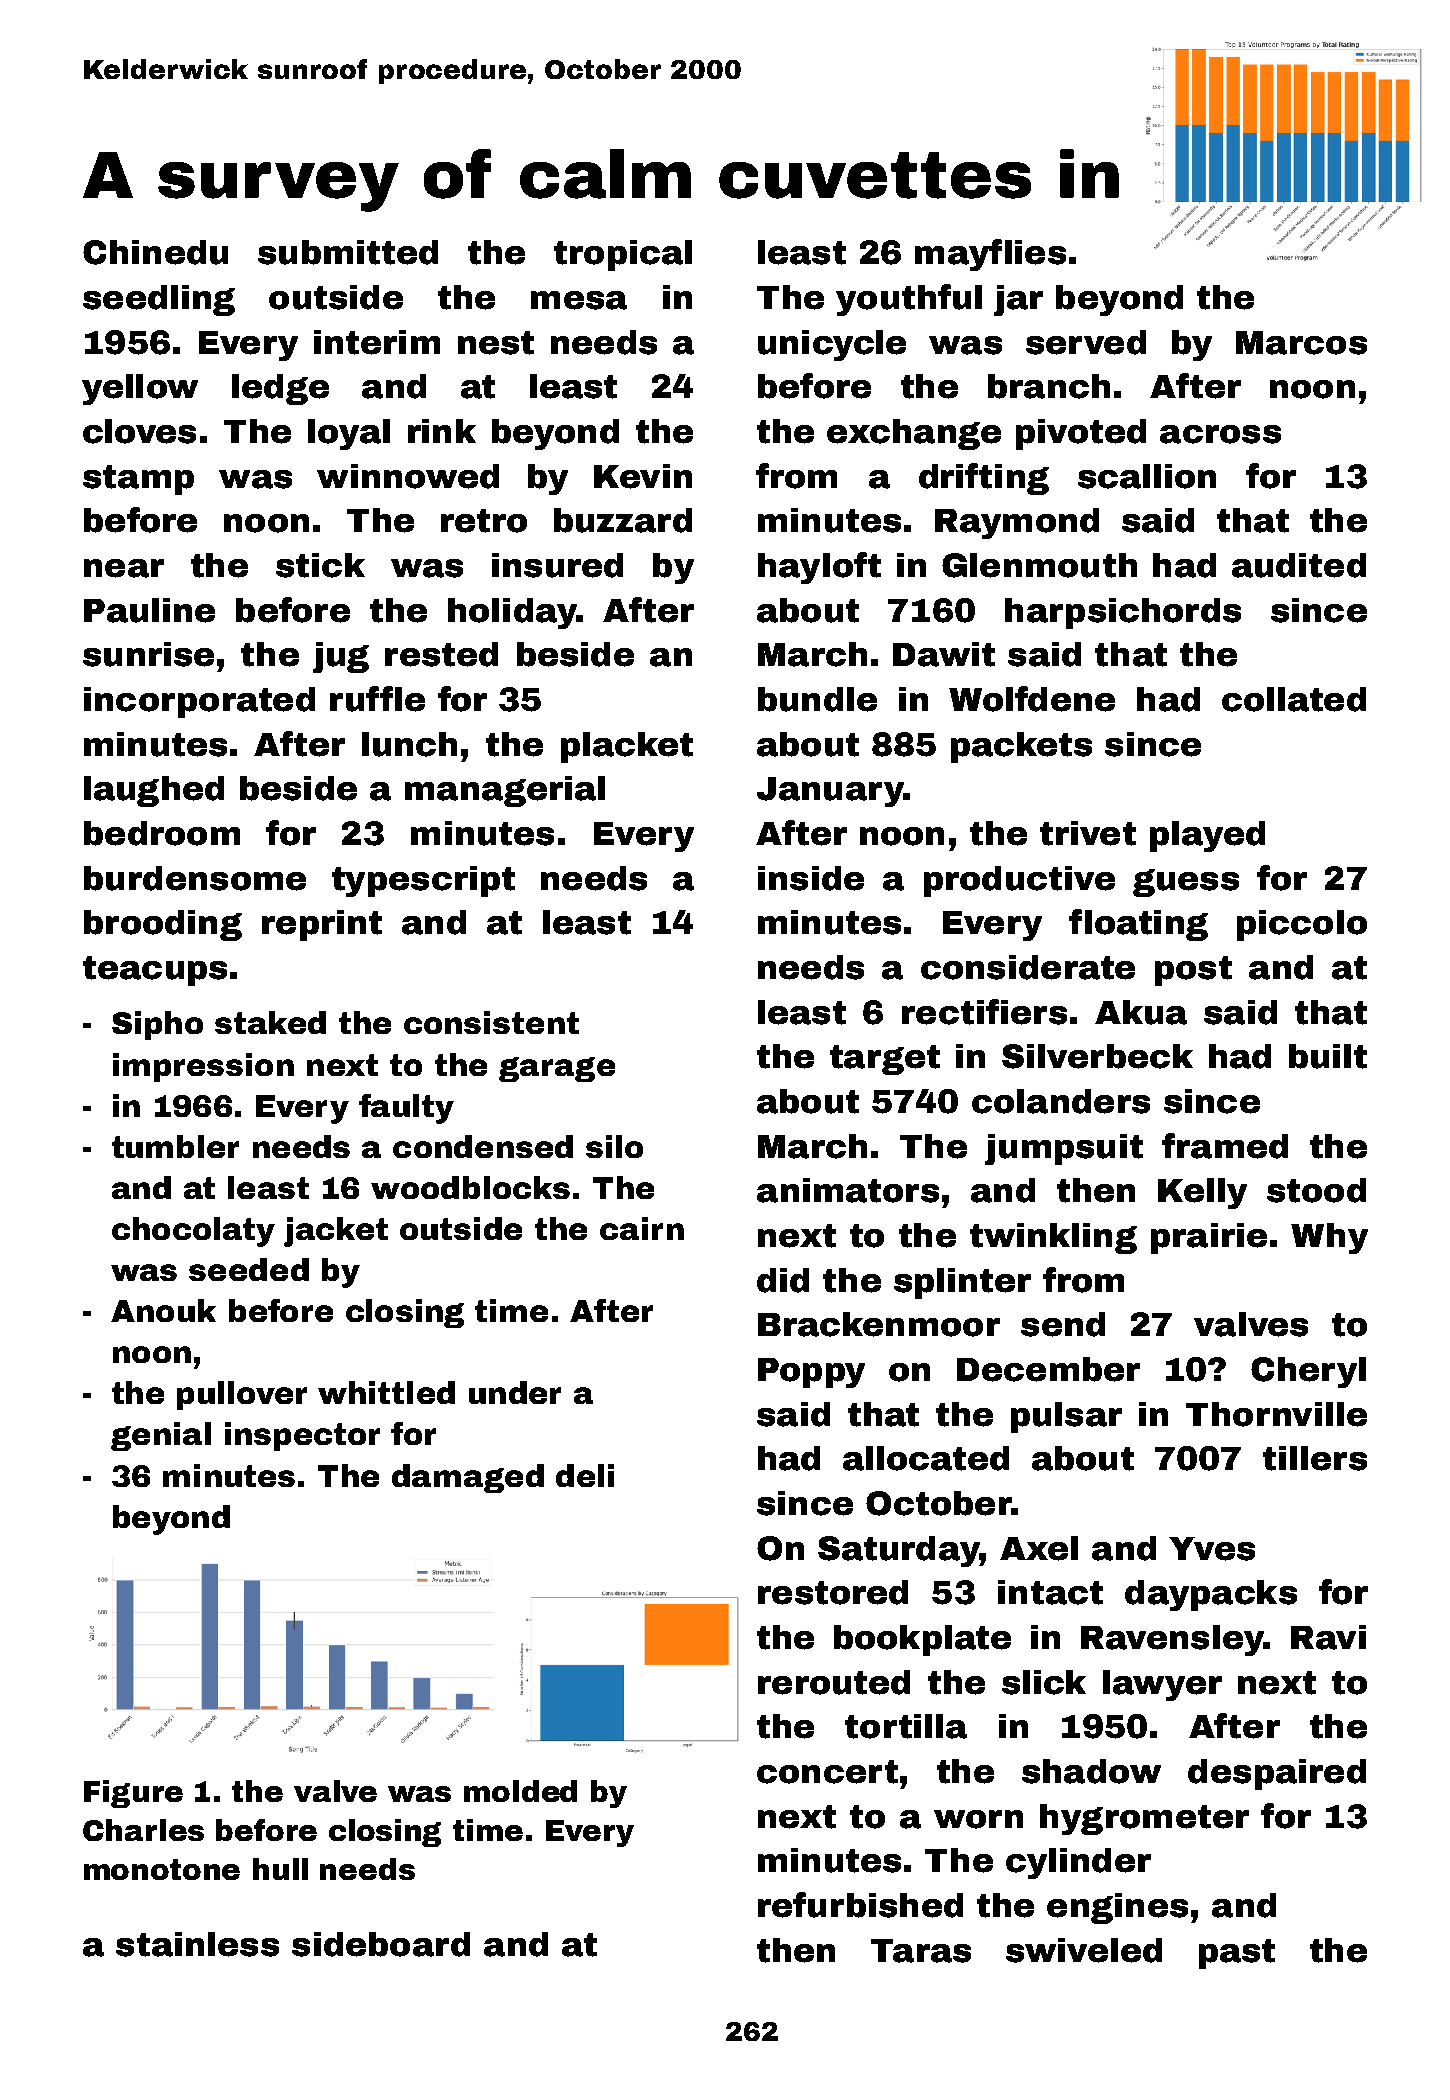  Describe the element at coordinates (990, 255) in the screenshot. I see `mayflies` at that location.
